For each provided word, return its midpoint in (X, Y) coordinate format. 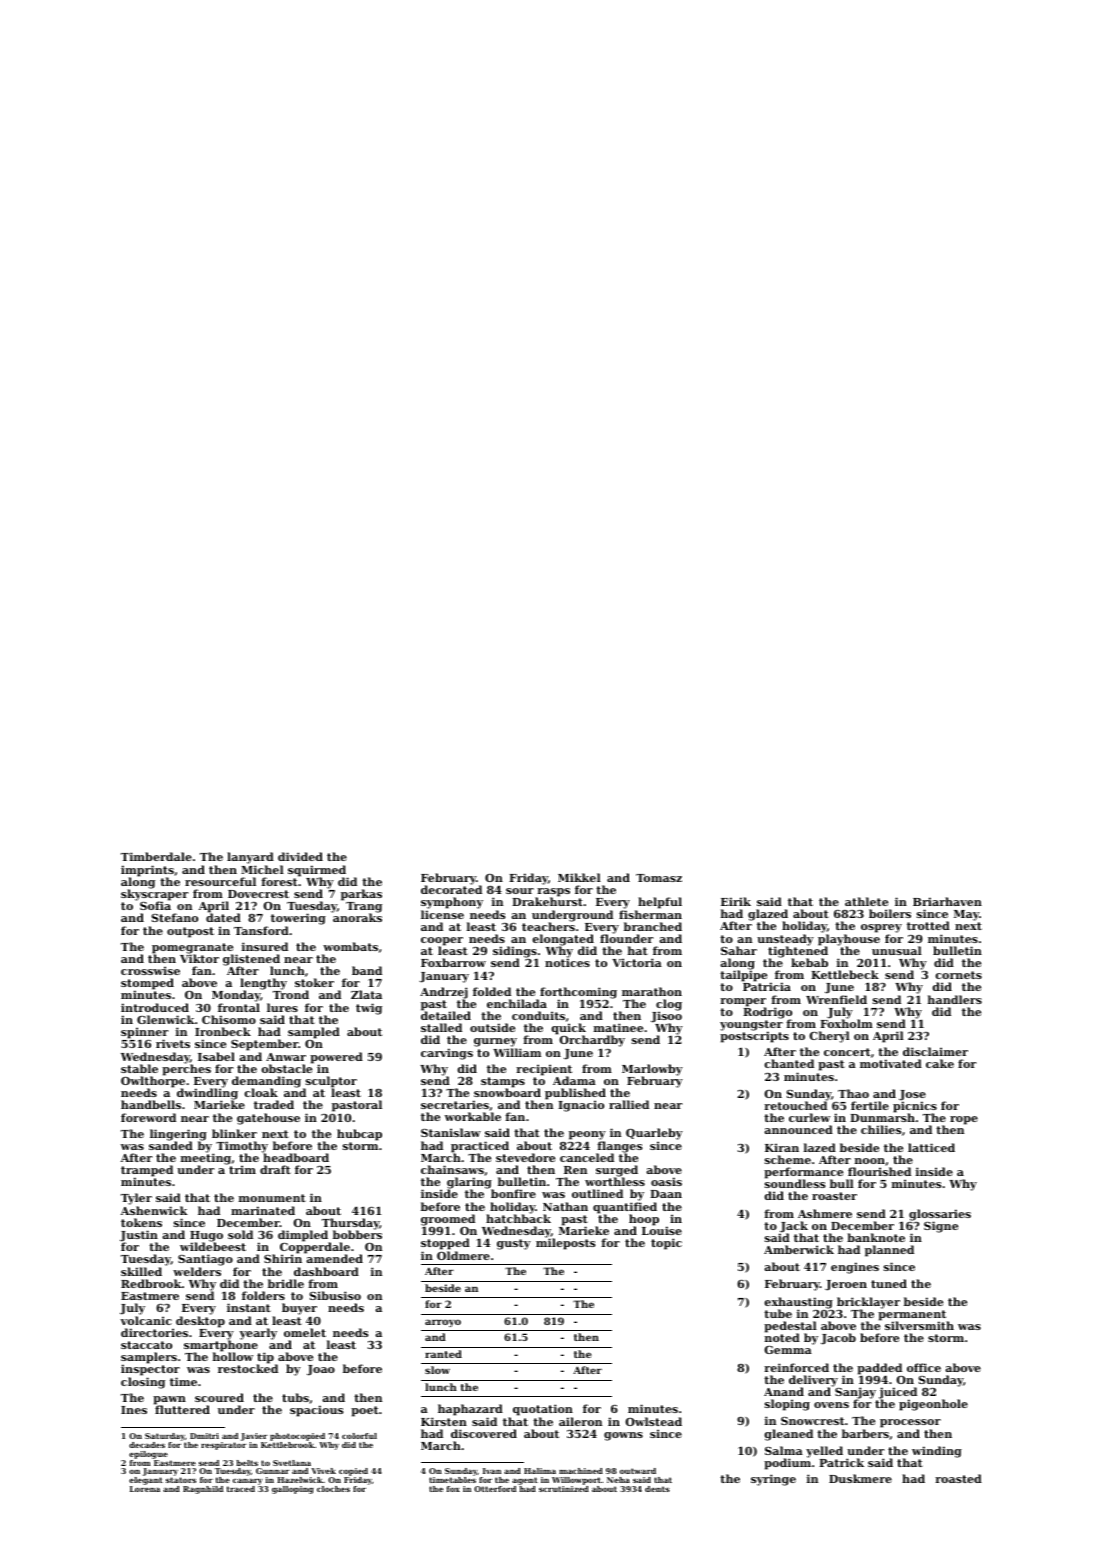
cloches (333, 1489)
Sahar (739, 950)
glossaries (940, 1215)
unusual (897, 950)
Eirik (736, 901)
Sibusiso (335, 1295)
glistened (251, 960)
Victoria (637, 962)
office (924, 1367)
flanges (619, 1147)
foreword (148, 1117)
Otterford (495, 1489)
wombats (350, 946)
